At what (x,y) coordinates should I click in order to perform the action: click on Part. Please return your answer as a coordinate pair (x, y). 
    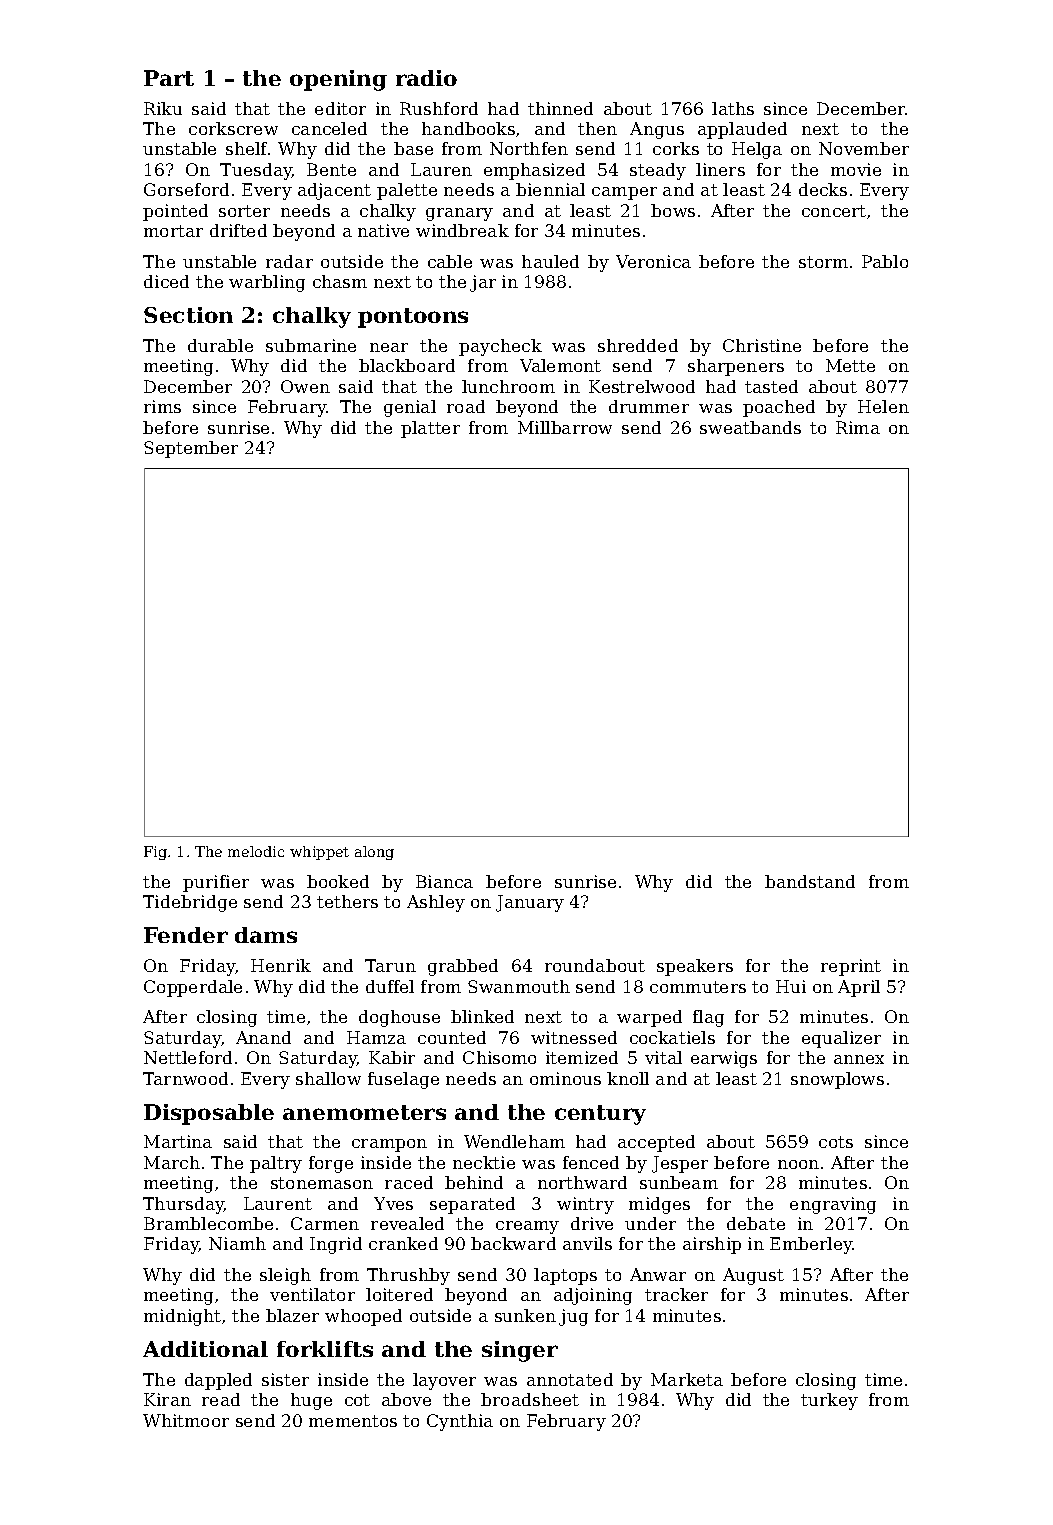
    Looking at the image, I should click on (169, 78).
